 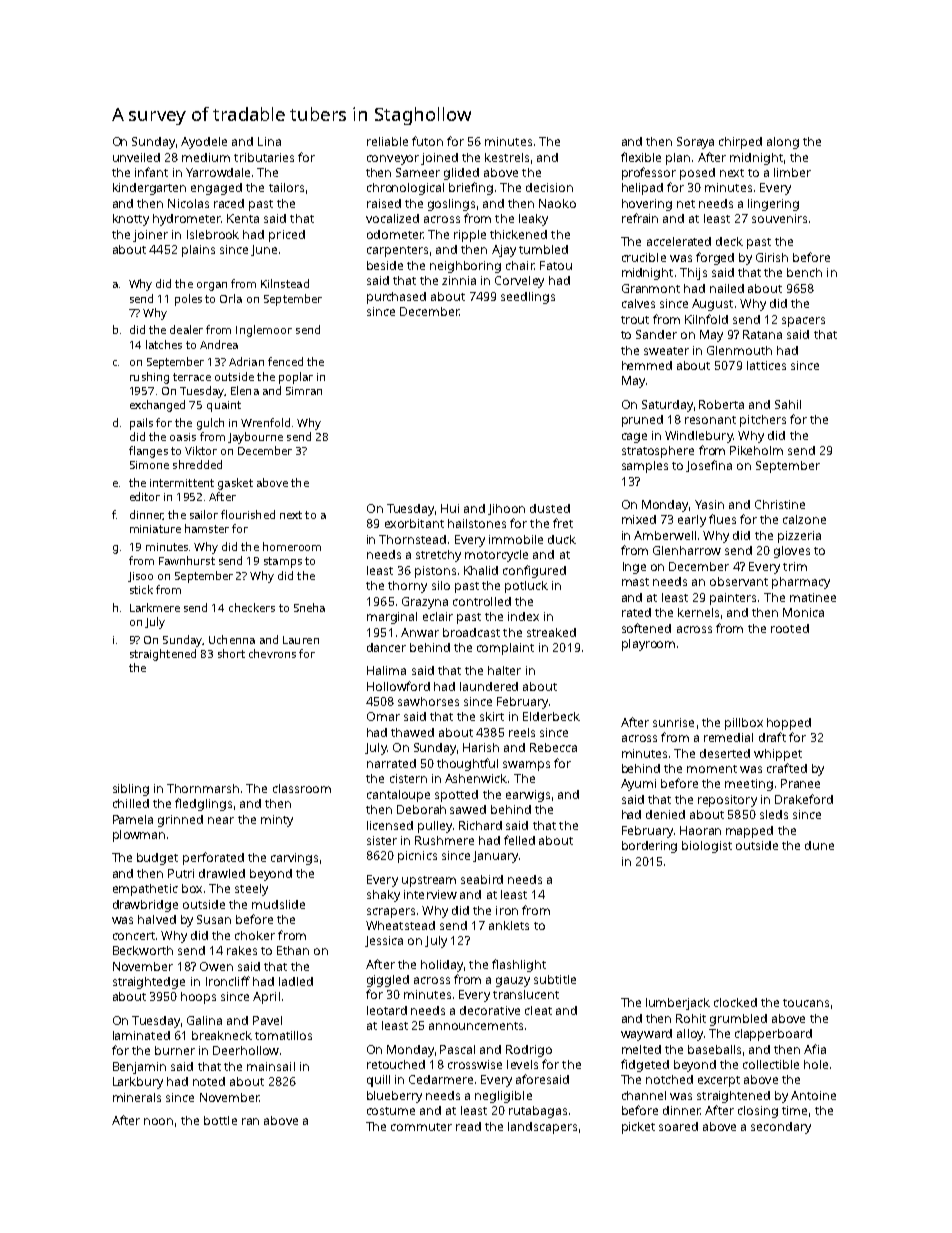 What do you see at coordinates (789, 724) in the screenshot?
I see `hopped` at bounding box center [789, 724].
